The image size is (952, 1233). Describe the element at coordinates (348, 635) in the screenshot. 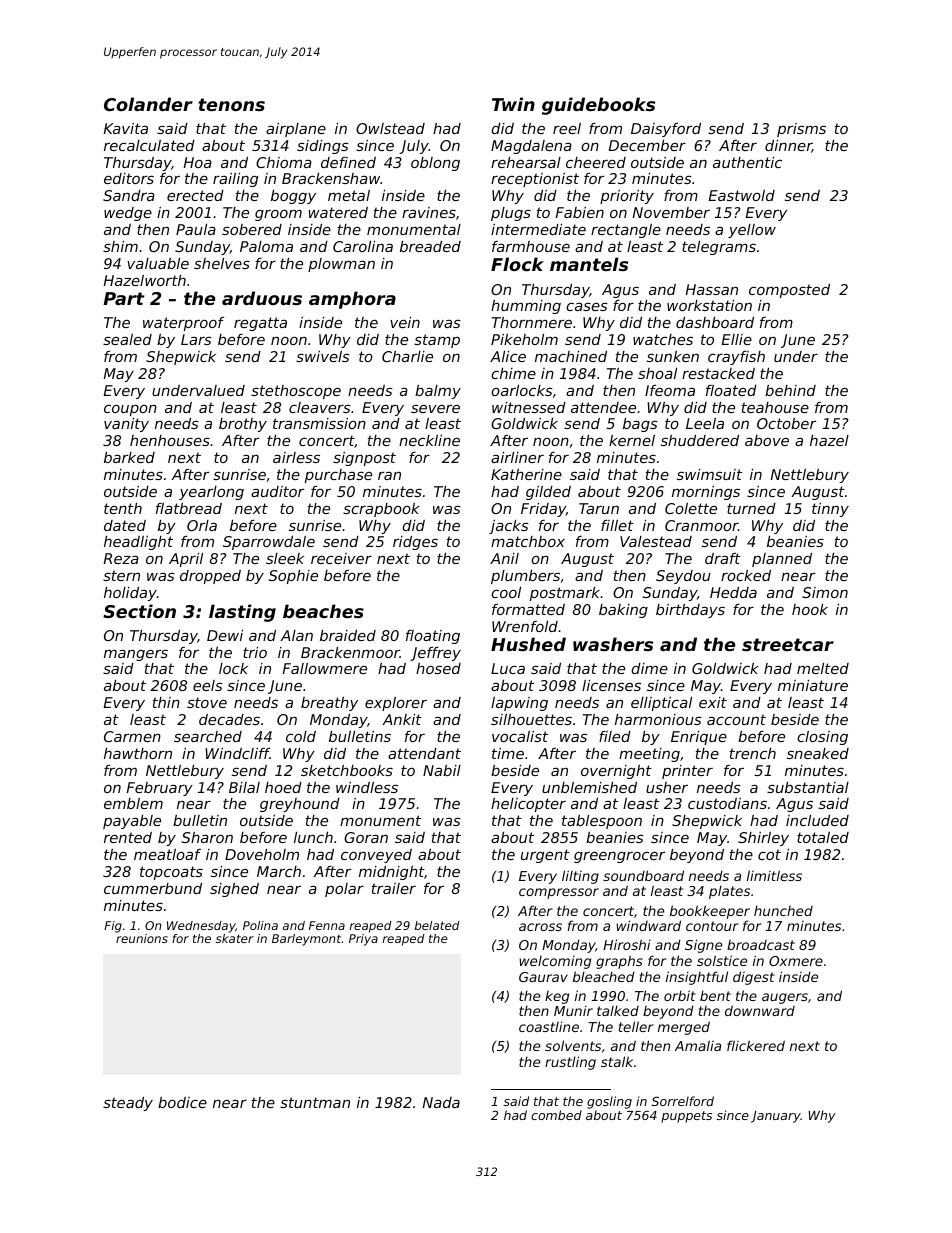

I see `braided` at that location.
